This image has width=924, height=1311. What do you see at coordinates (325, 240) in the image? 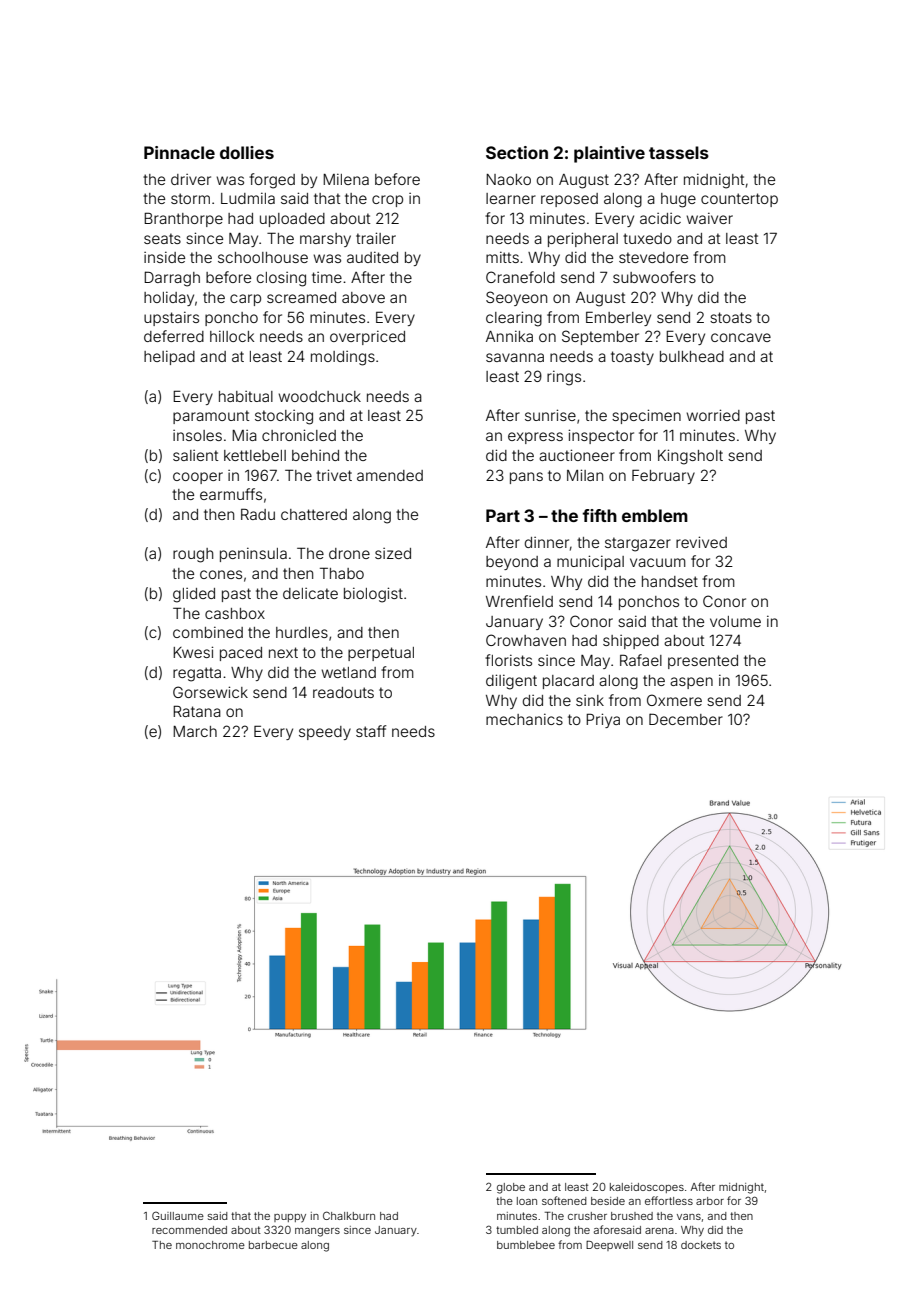
I see `marshy` at bounding box center [325, 240].
